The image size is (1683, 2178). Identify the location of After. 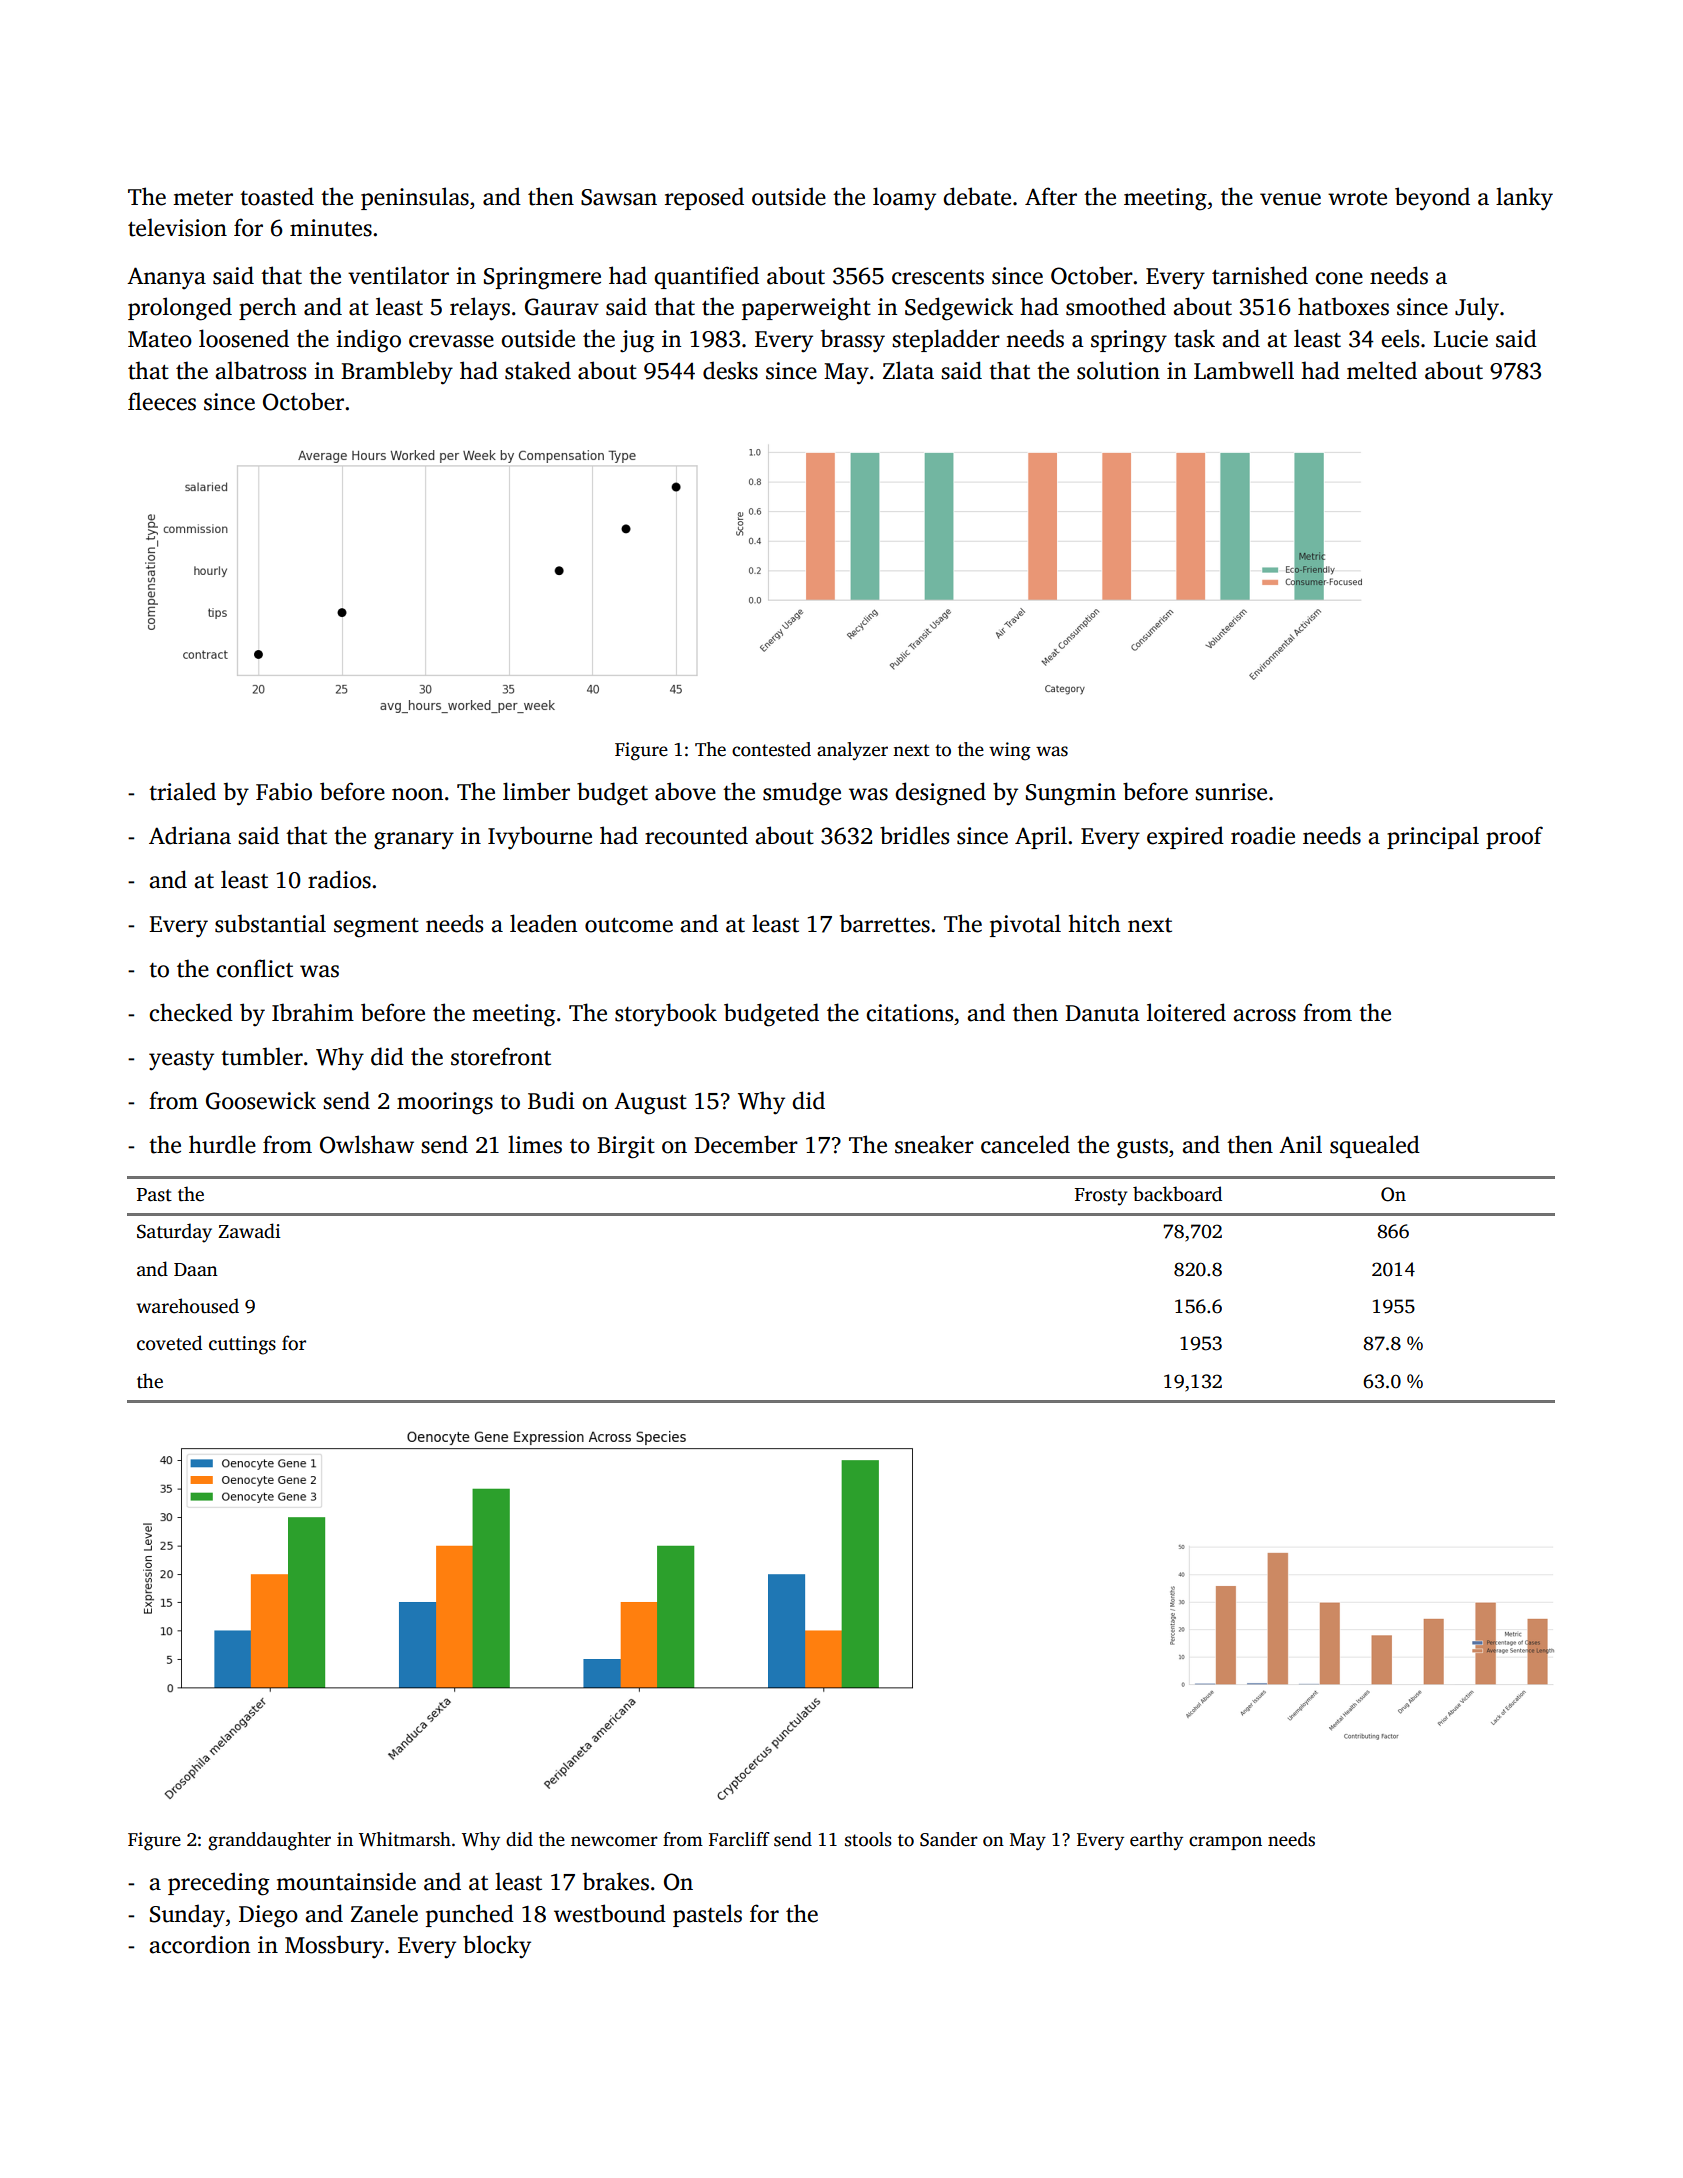
(1051, 196).
